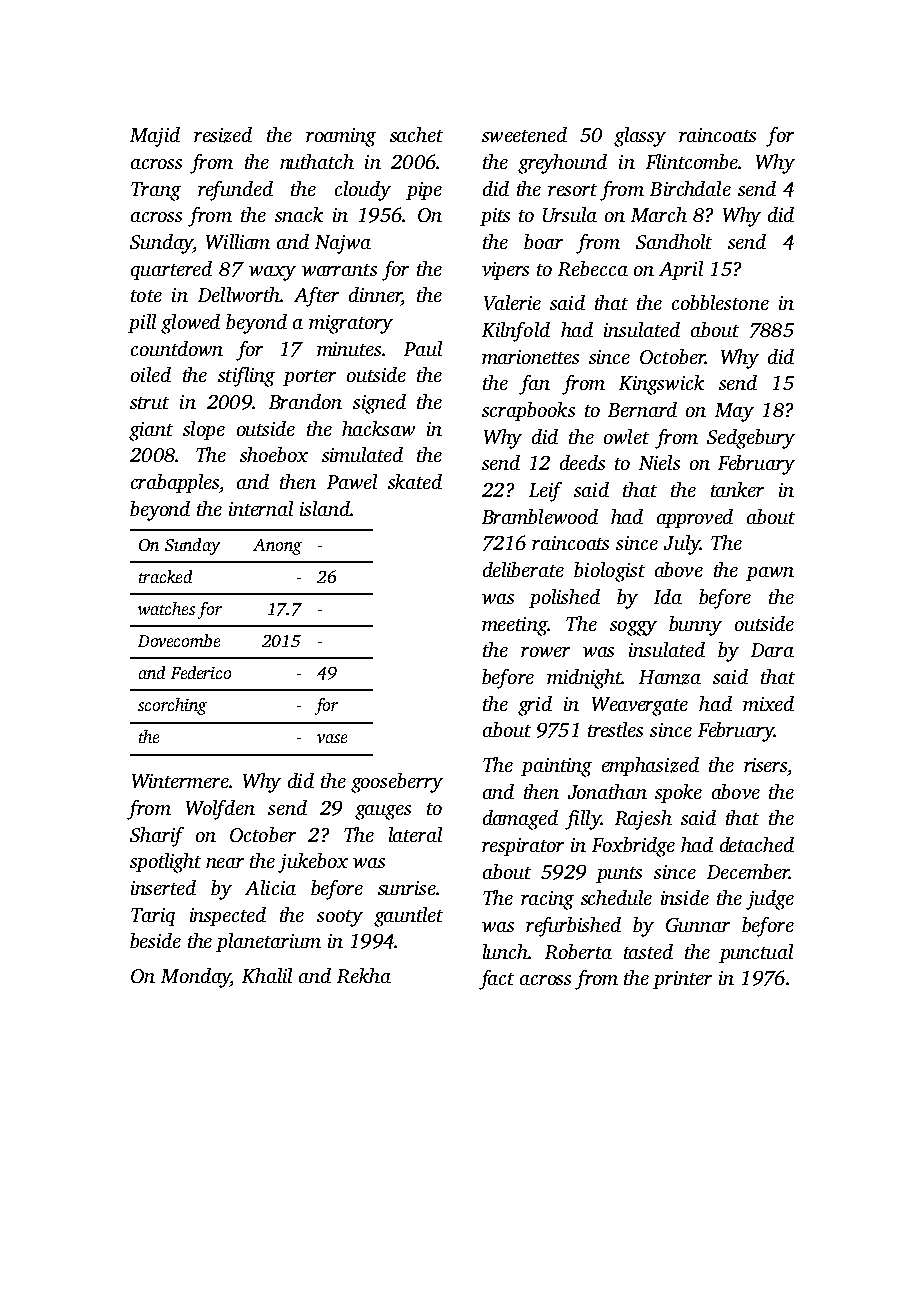  I want to click on cloudy, so click(363, 191).
